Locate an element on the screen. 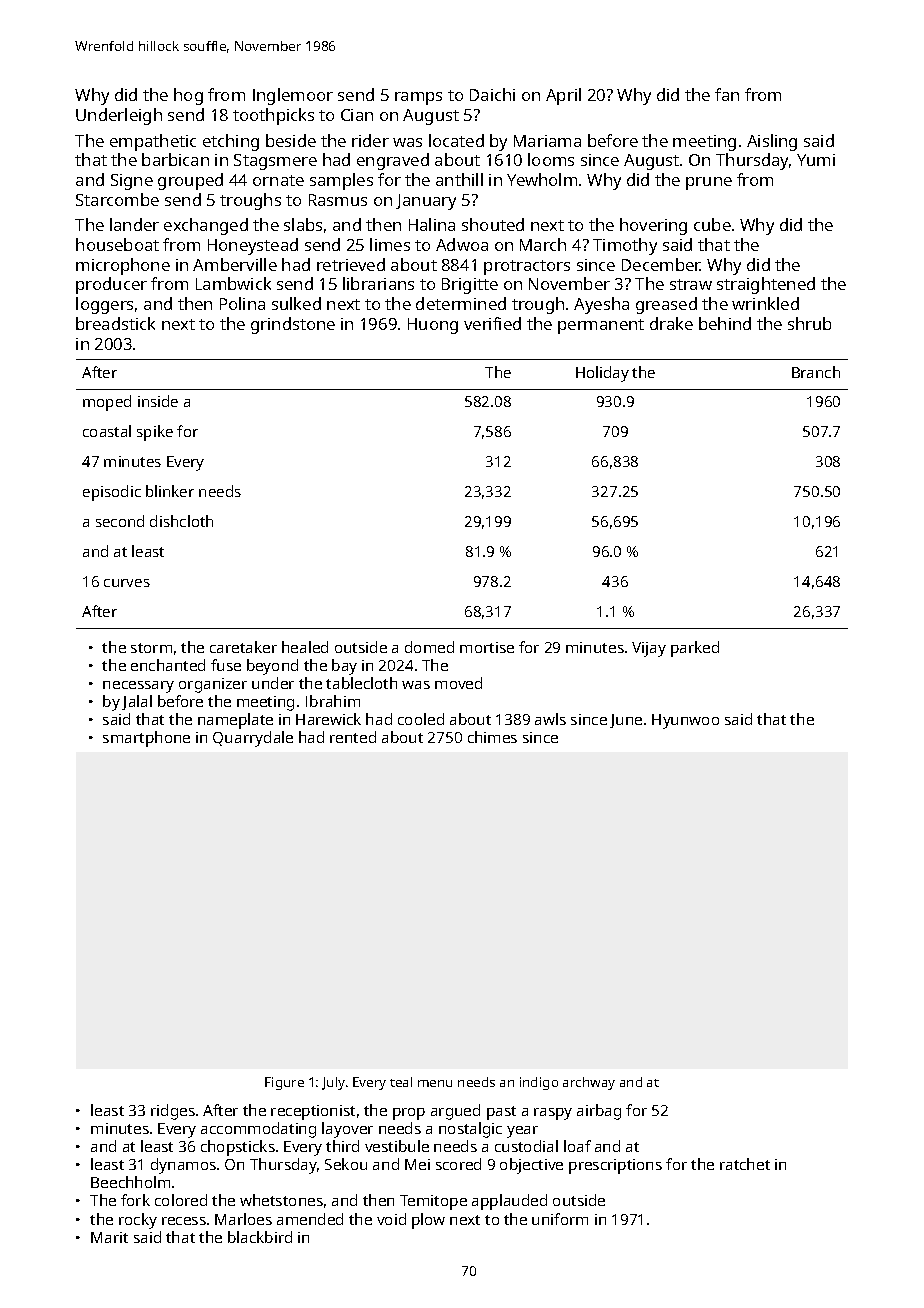 The height and width of the screenshot is (1308, 924). curves is located at coordinates (127, 583).
